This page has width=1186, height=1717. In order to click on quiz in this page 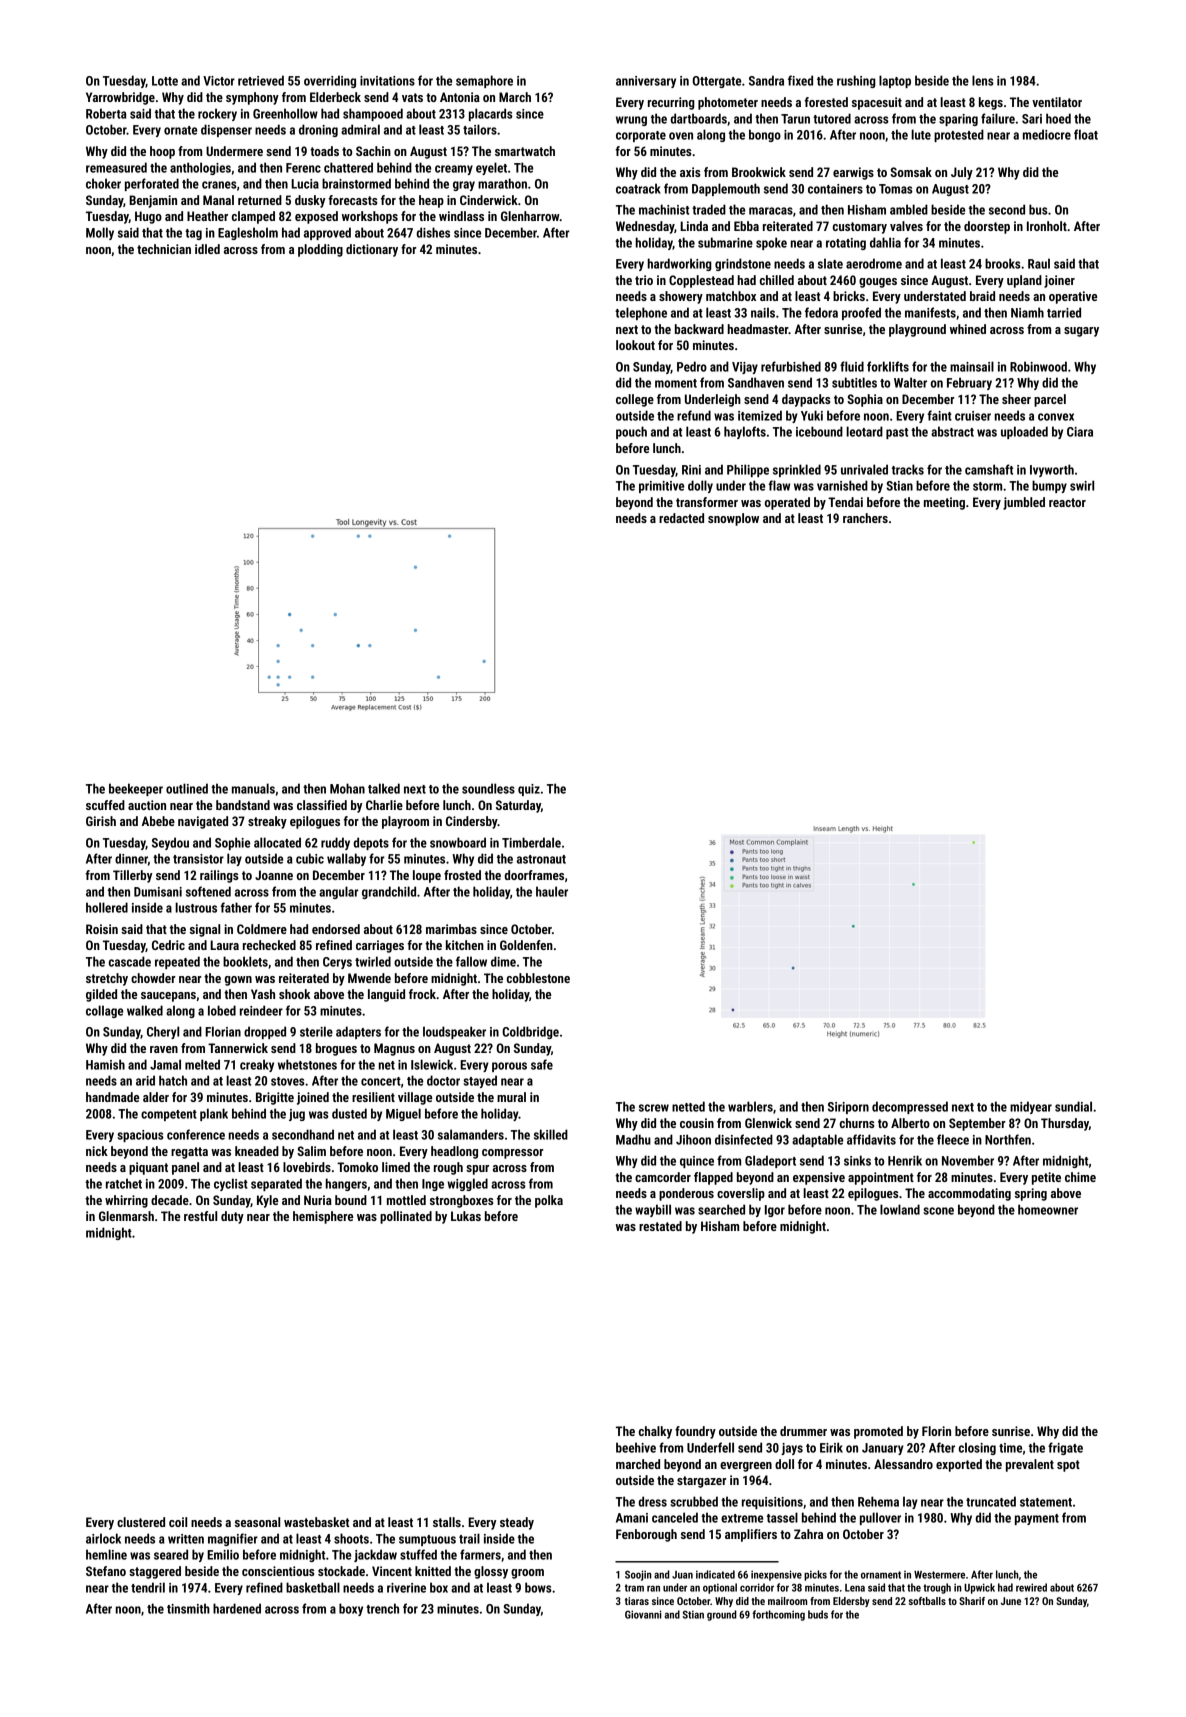, I will do `click(529, 790)`.
